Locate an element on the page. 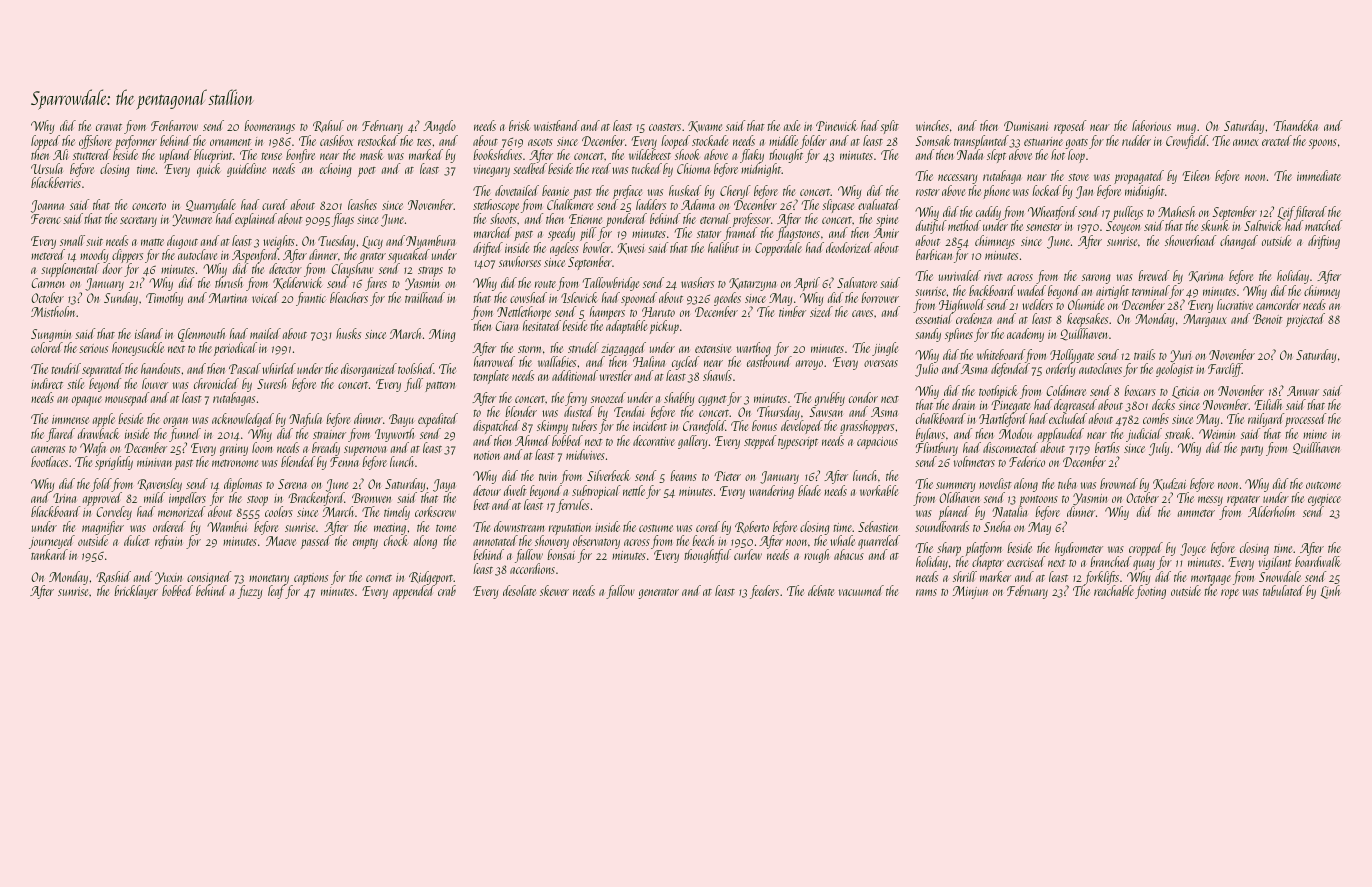 The image size is (1372, 887). beanie is located at coordinates (555, 190).
